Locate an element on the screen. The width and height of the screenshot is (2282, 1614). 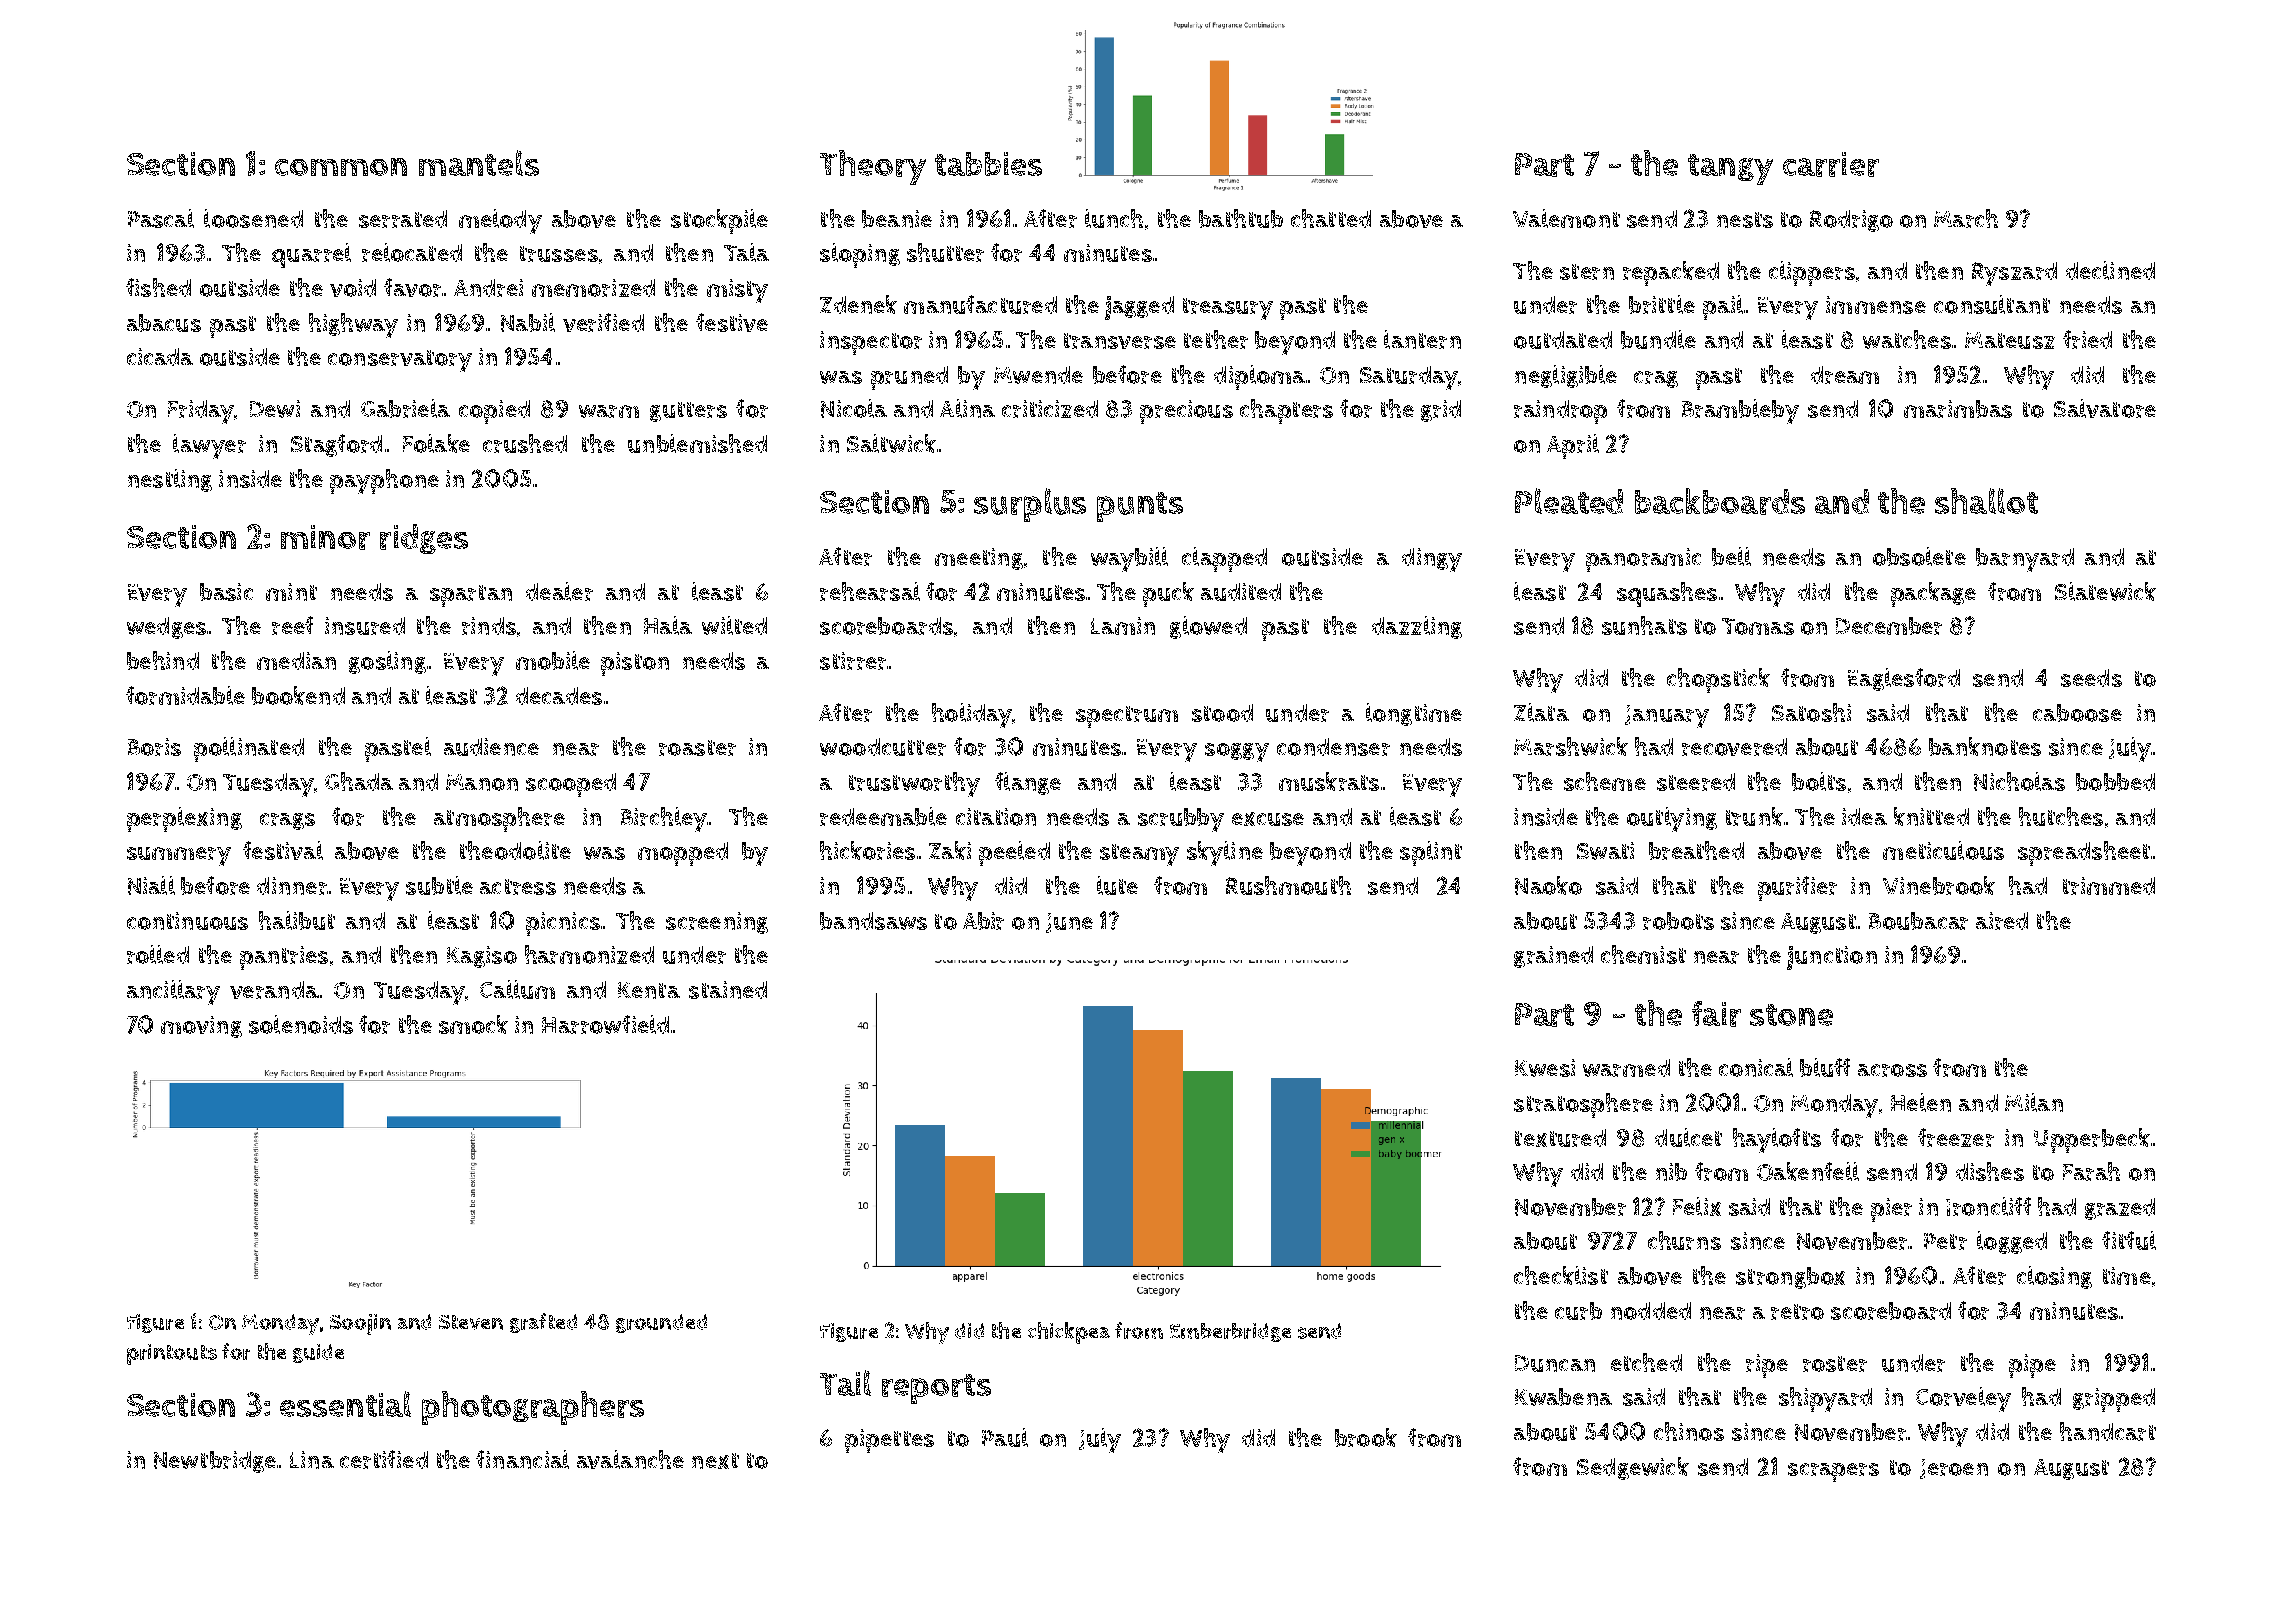
tangy is located at coordinates (1730, 169).
